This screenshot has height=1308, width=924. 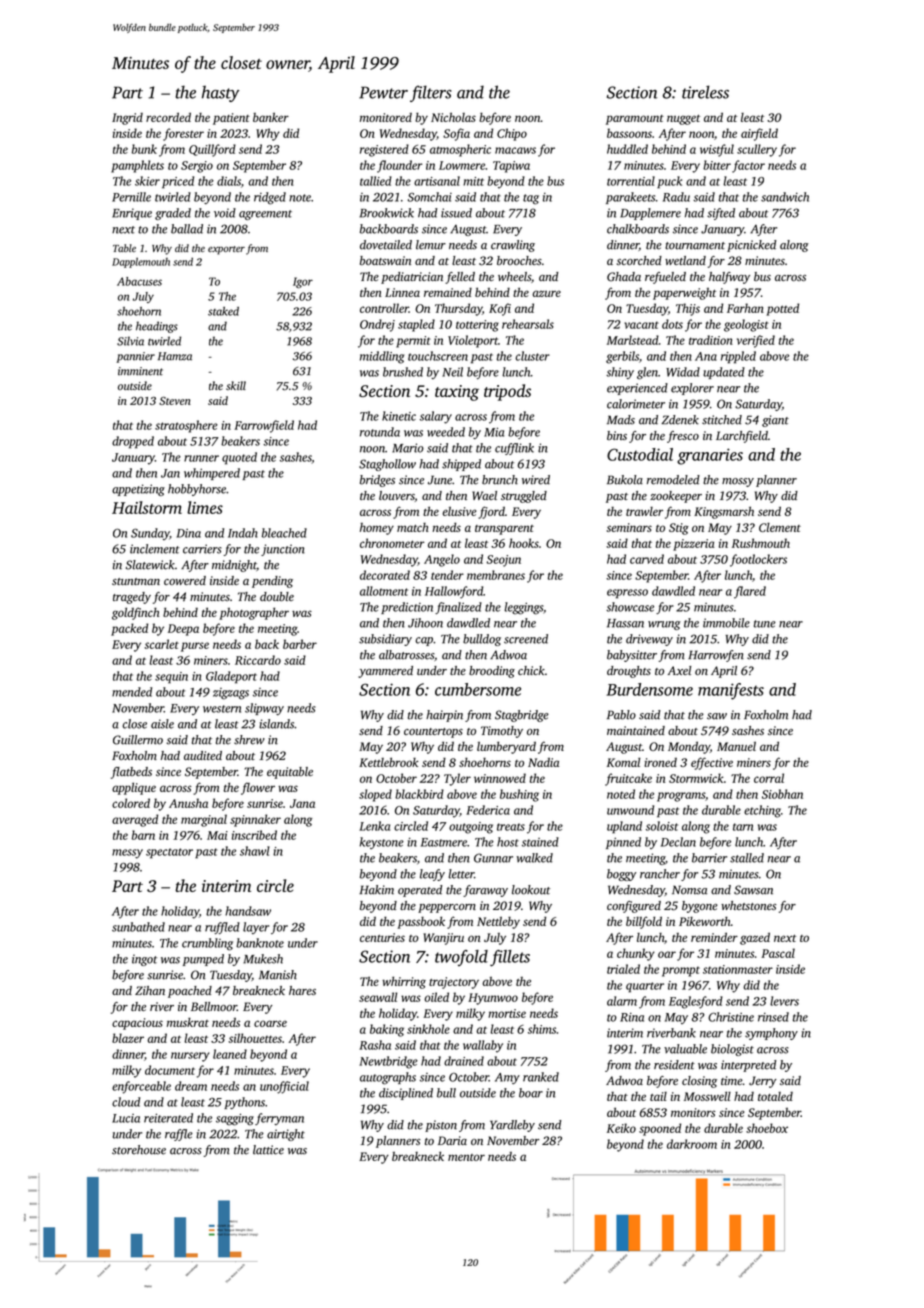 I want to click on Abacuses, so click(x=139, y=281).
